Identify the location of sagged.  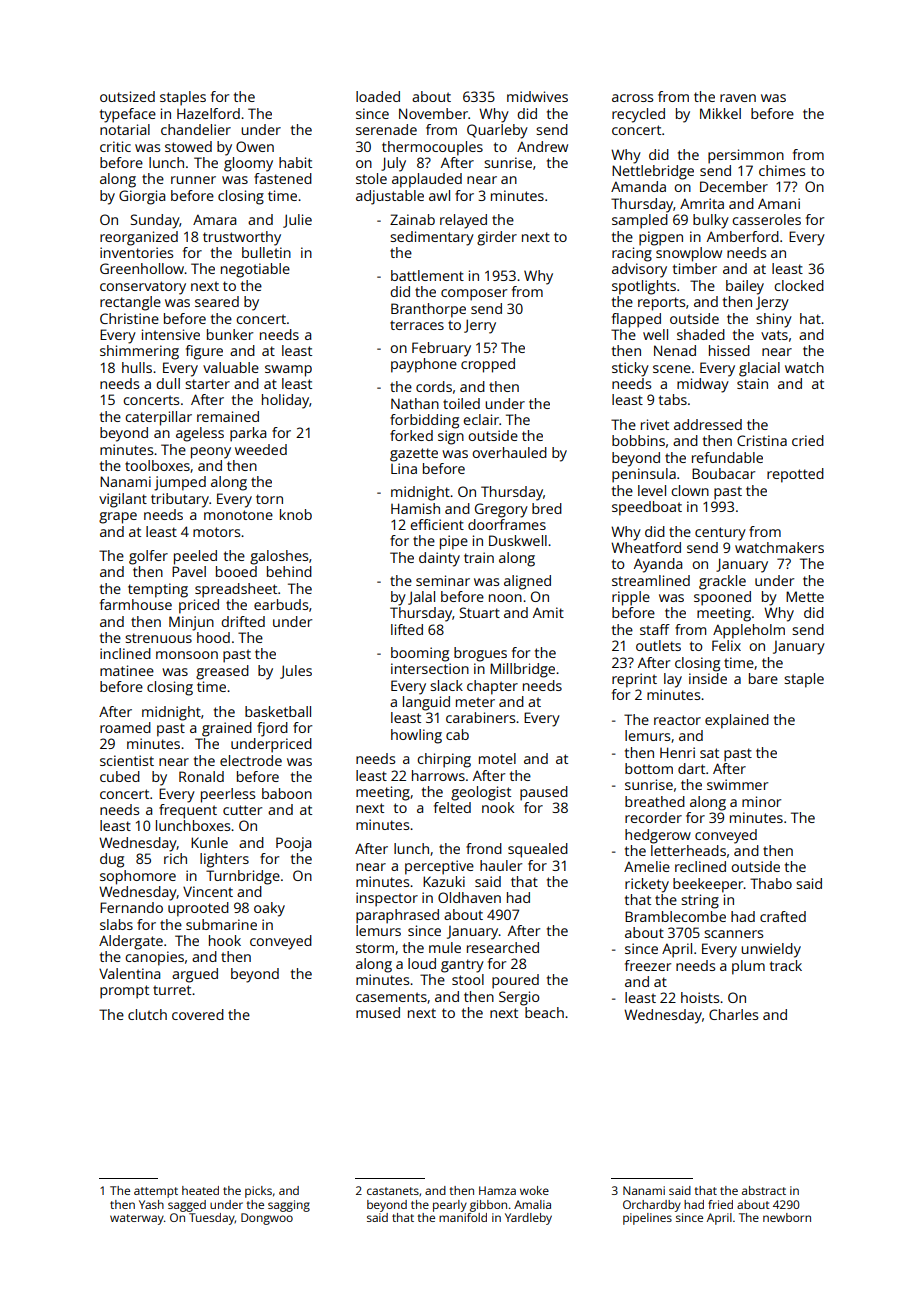
(187, 1206).
